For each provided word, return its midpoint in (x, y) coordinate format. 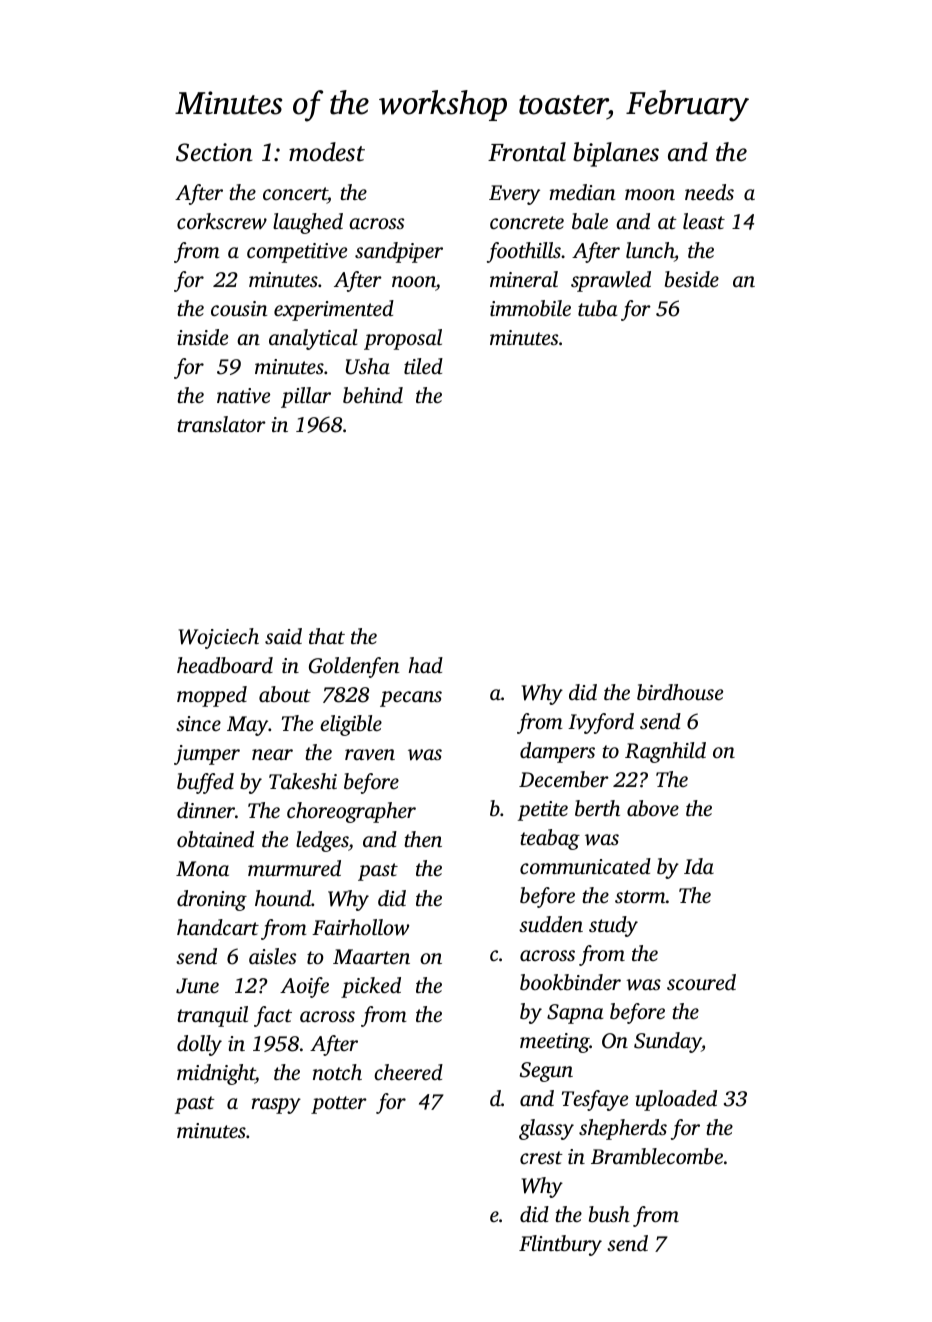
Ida (699, 866)
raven (370, 755)
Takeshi (303, 781)
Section (214, 152)
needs (709, 192)
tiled (423, 366)
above (653, 808)
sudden (551, 924)
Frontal (527, 152)
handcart (218, 927)
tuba (597, 308)
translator (221, 424)
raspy (276, 1106)
